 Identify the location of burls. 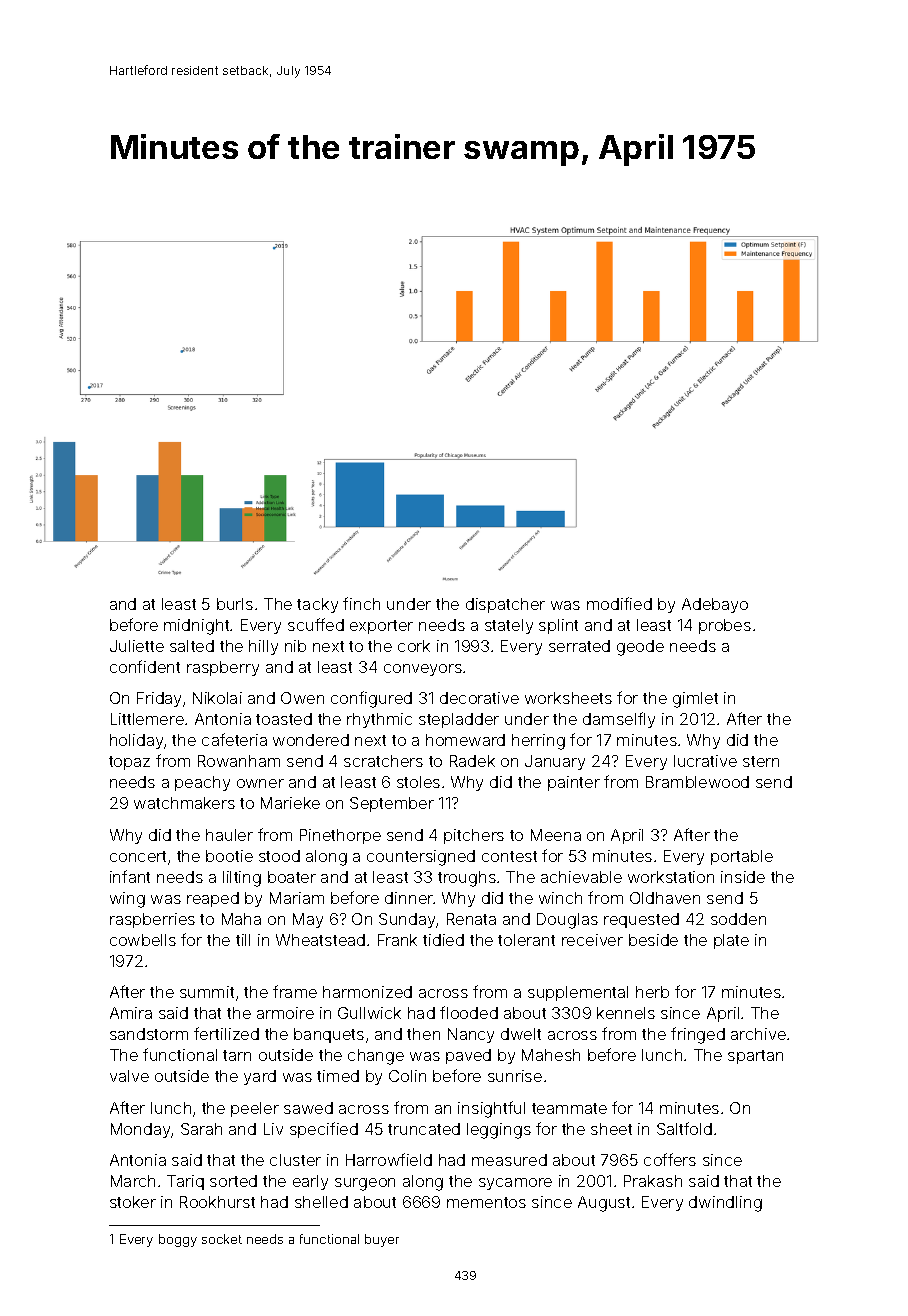
(235, 604).
